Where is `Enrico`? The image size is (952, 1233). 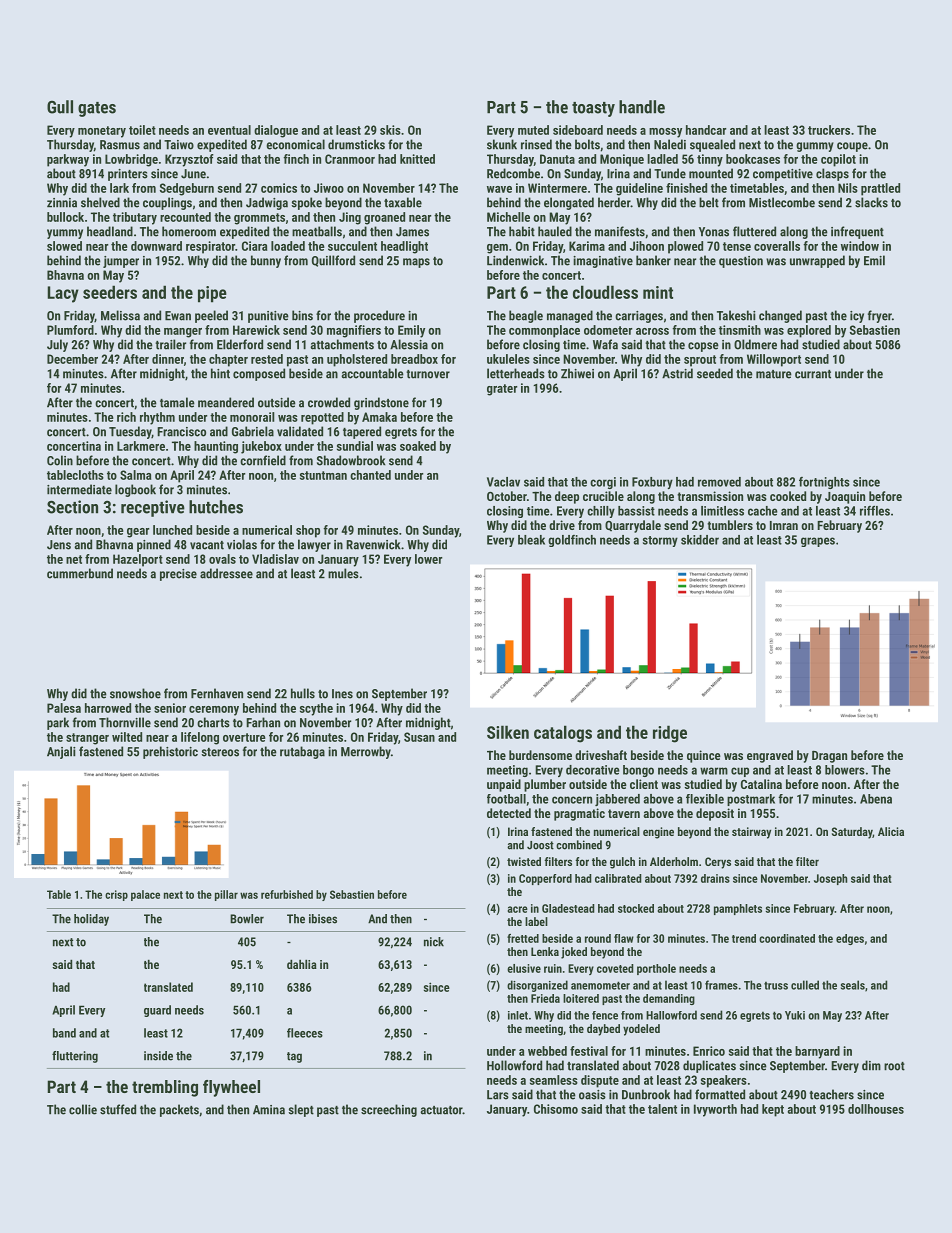
Enrico is located at coordinates (709, 1051).
